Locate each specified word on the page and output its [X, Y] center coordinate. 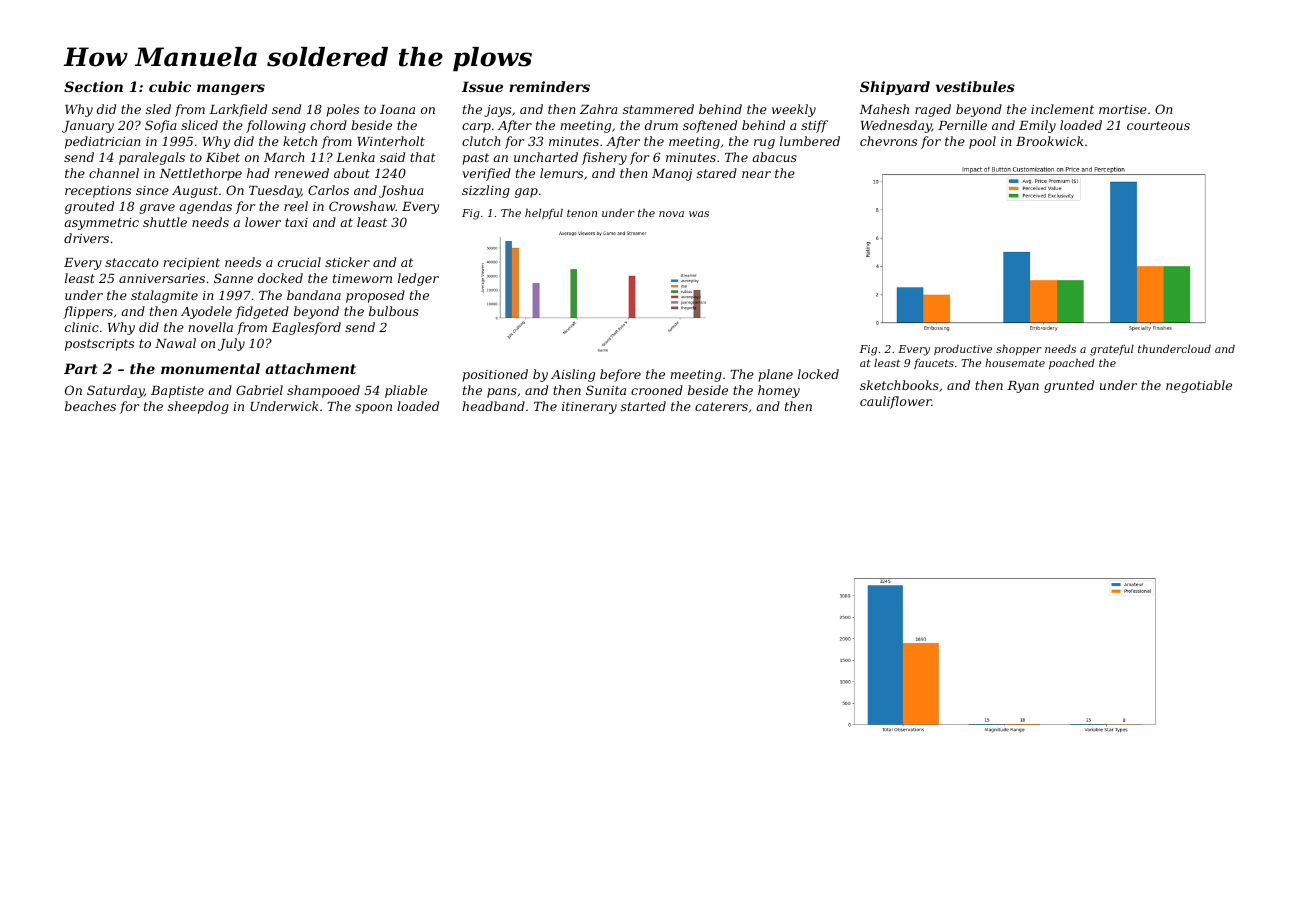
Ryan [1023, 387]
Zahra [598, 109]
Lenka [355, 157]
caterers [721, 406]
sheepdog [198, 407]
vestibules [975, 86]
